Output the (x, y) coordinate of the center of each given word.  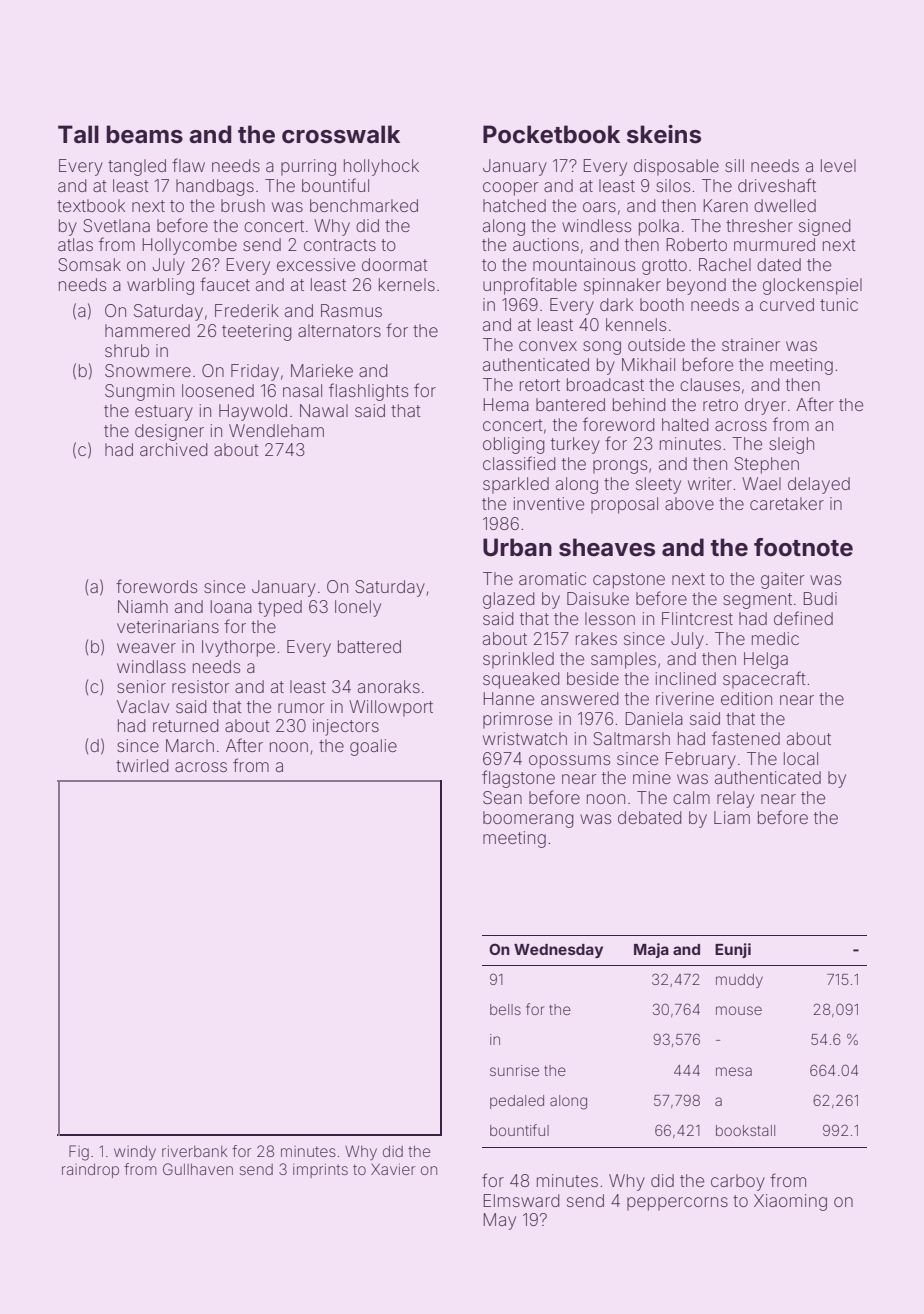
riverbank (195, 1151)
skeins (664, 134)
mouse (739, 1010)
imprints (320, 1170)
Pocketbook (551, 134)
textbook (91, 205)
